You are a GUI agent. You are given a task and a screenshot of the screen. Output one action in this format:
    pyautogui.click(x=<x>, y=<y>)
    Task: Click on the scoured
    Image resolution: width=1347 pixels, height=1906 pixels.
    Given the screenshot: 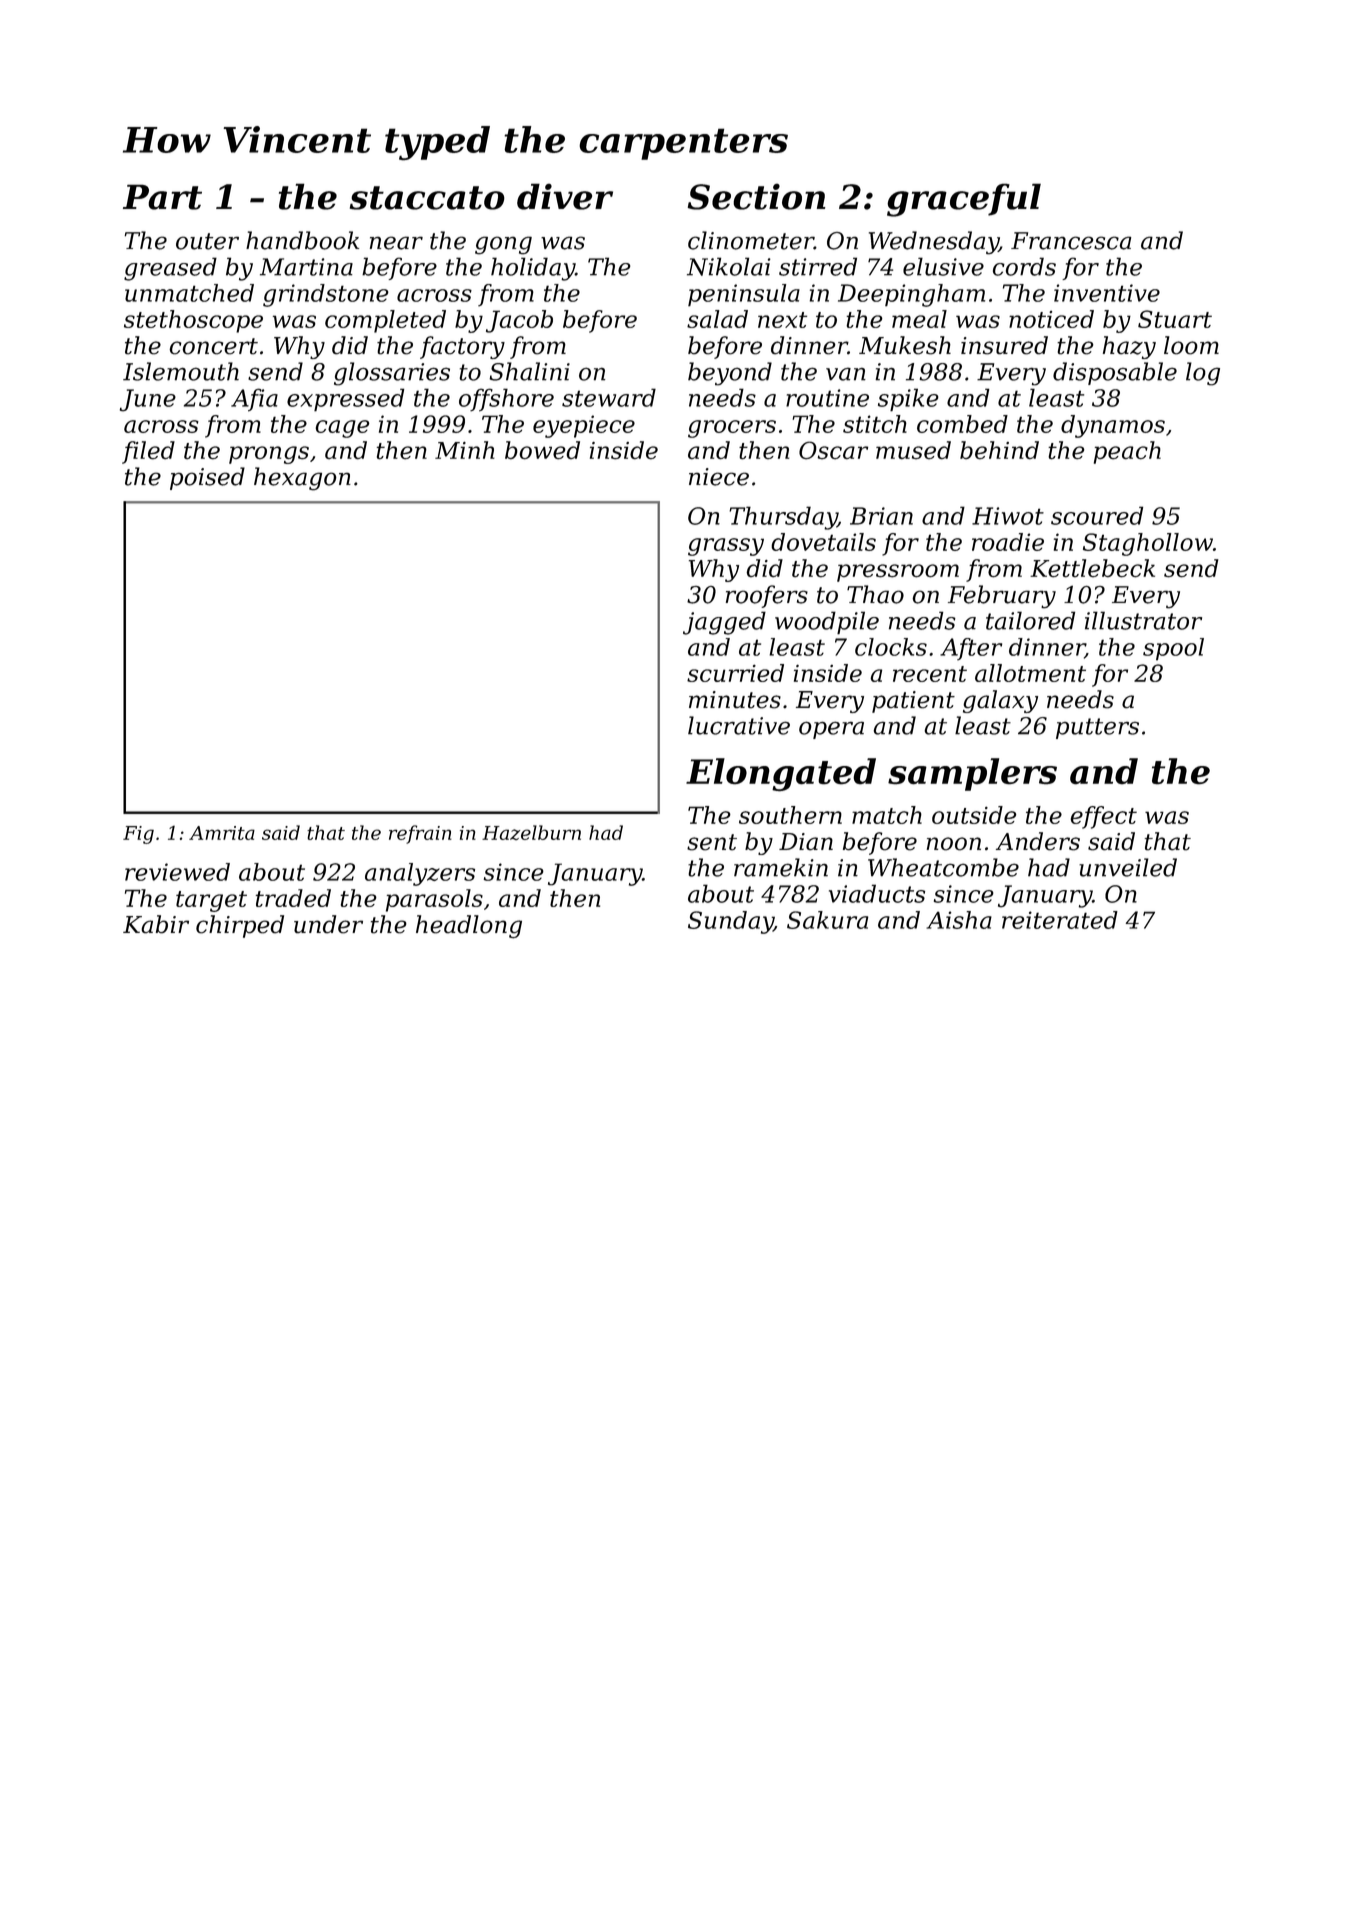 What is the action you would take?
    pyautogui.click(x=1097, y=515)
